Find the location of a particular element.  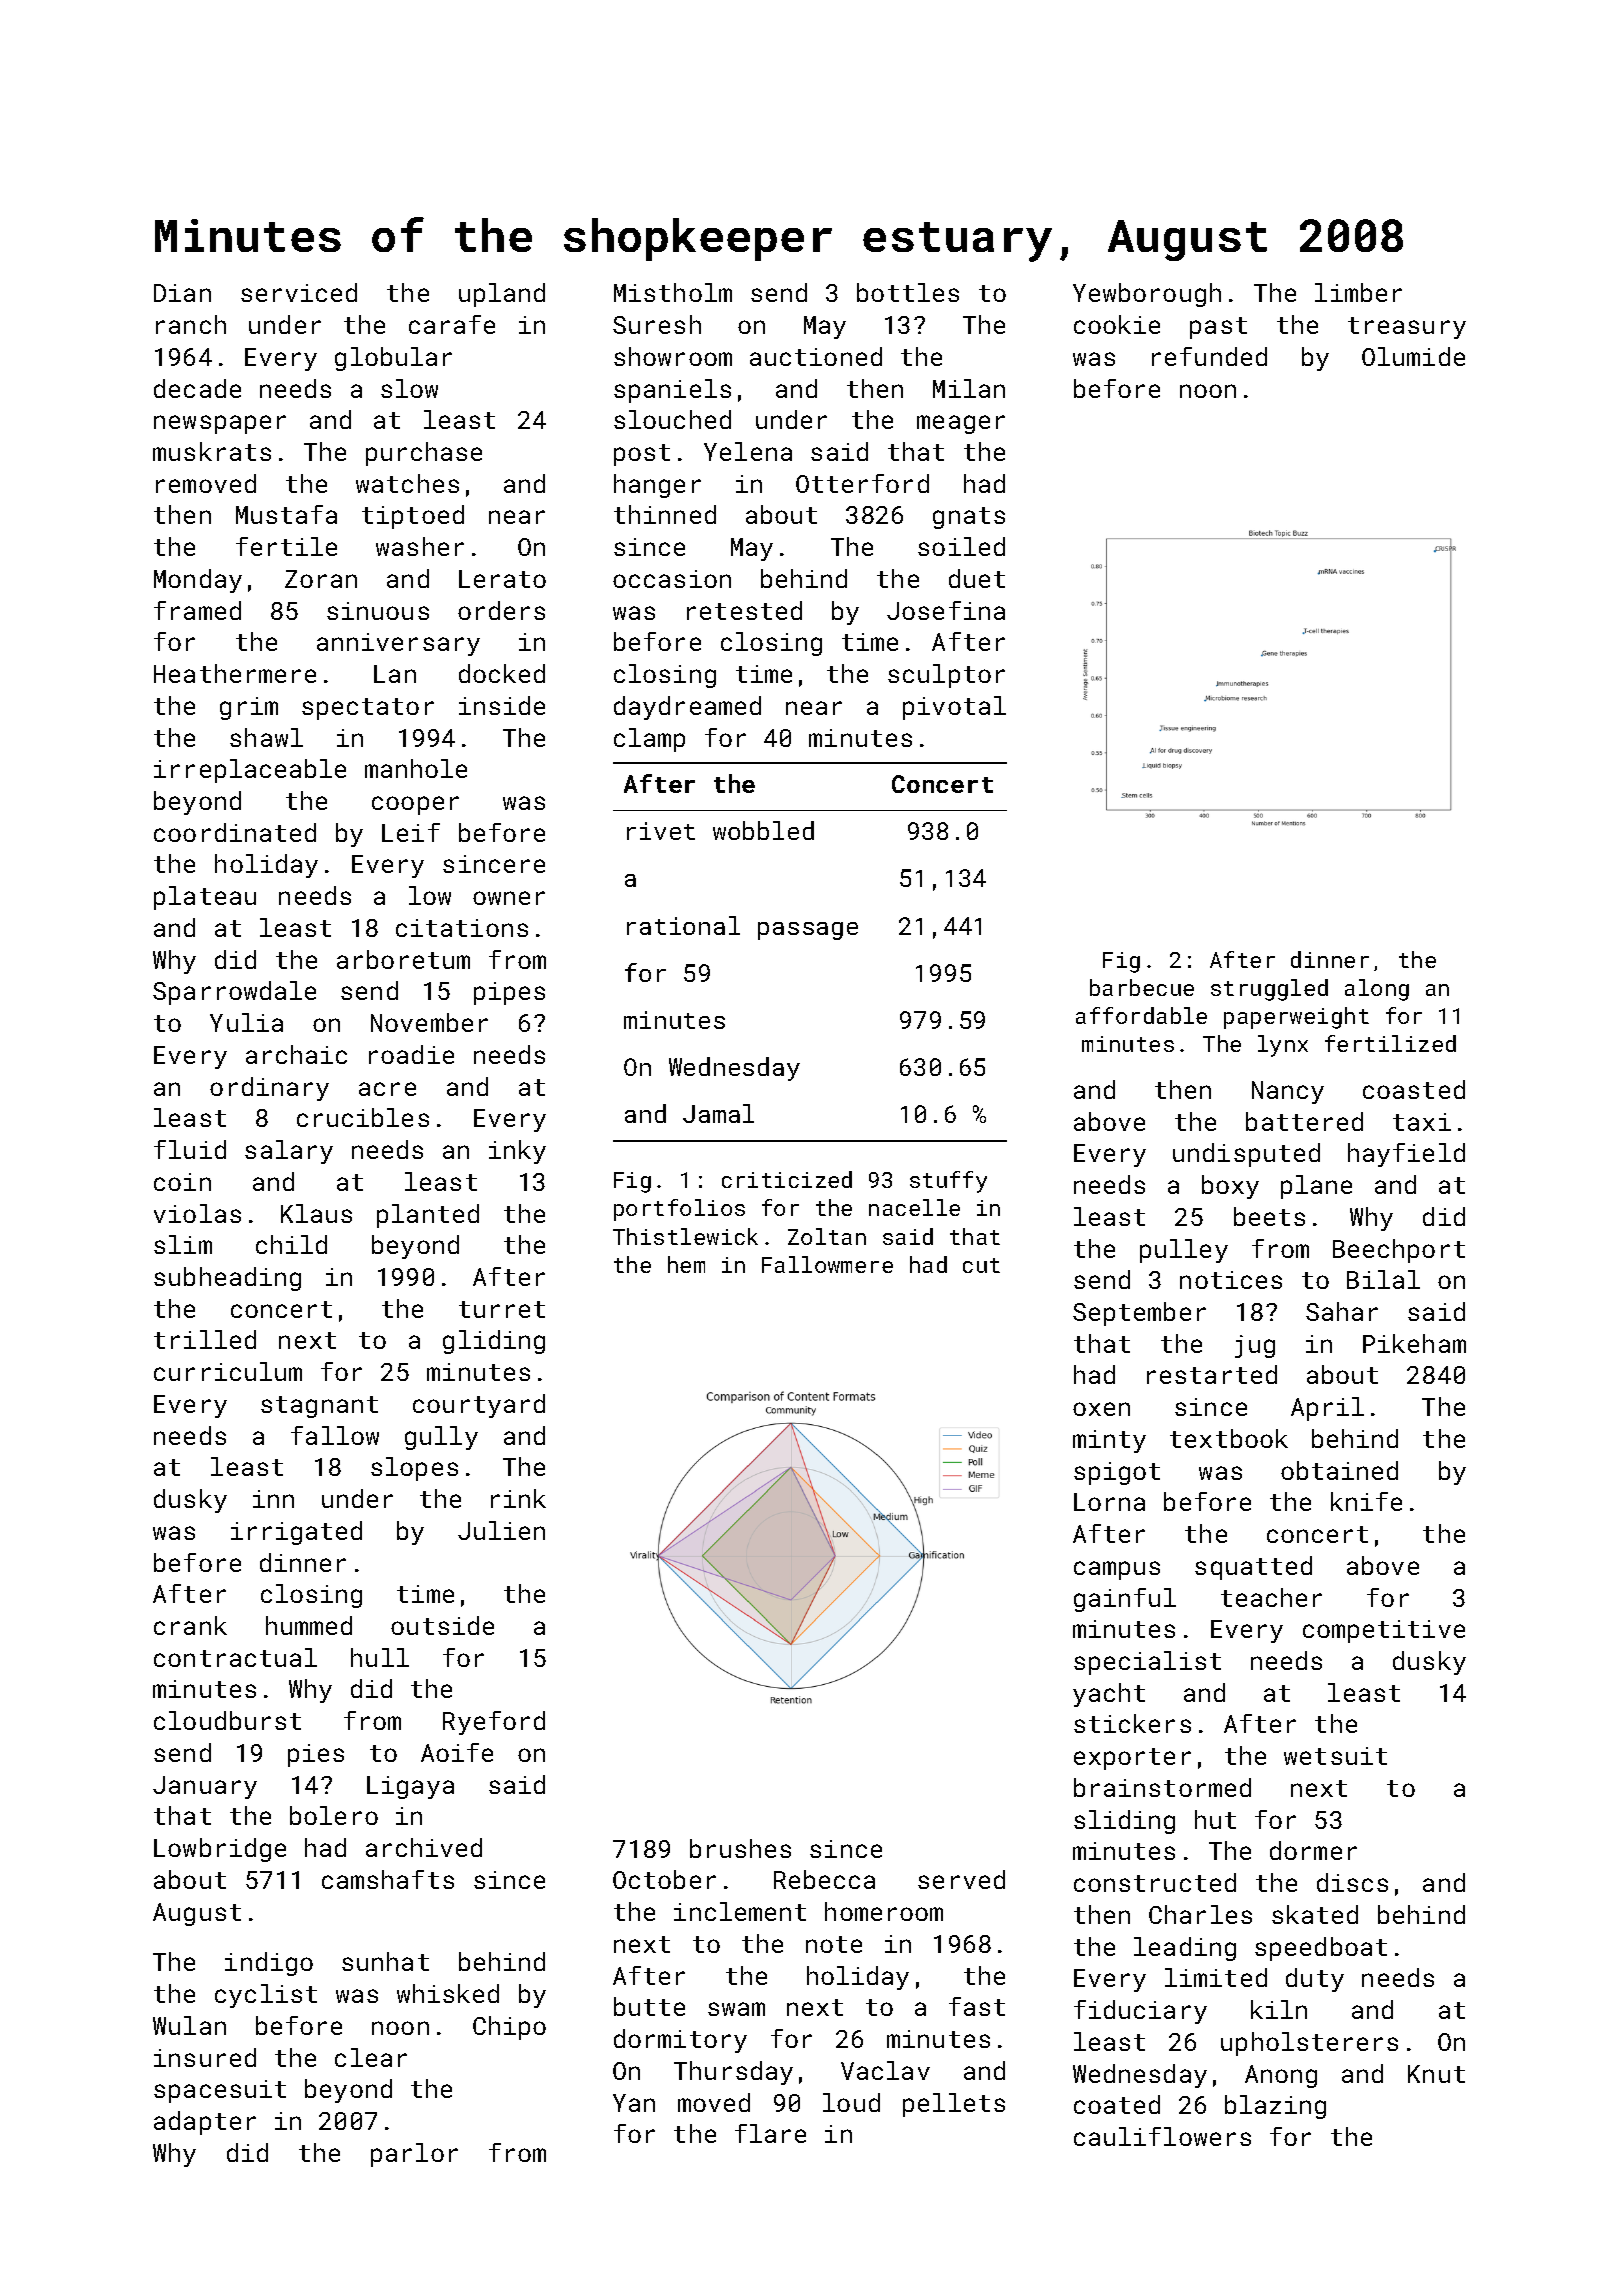

oxen is located at coordinates (1101, 1409).
